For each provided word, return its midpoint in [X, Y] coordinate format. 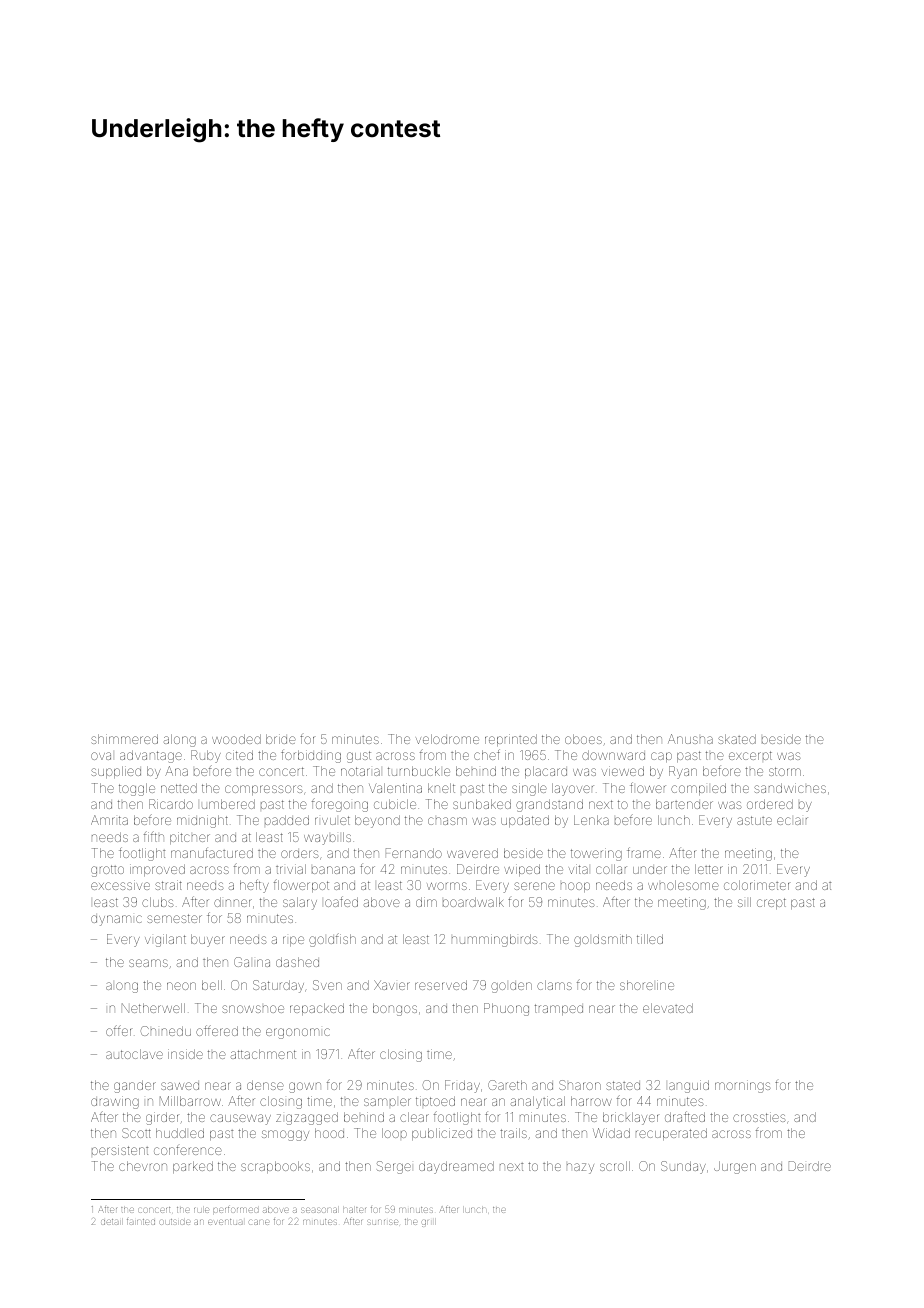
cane [259, 1222]
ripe [293, 941]
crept [771, 903]
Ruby [206, 756]
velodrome [447, 739]
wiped [522, 870]
